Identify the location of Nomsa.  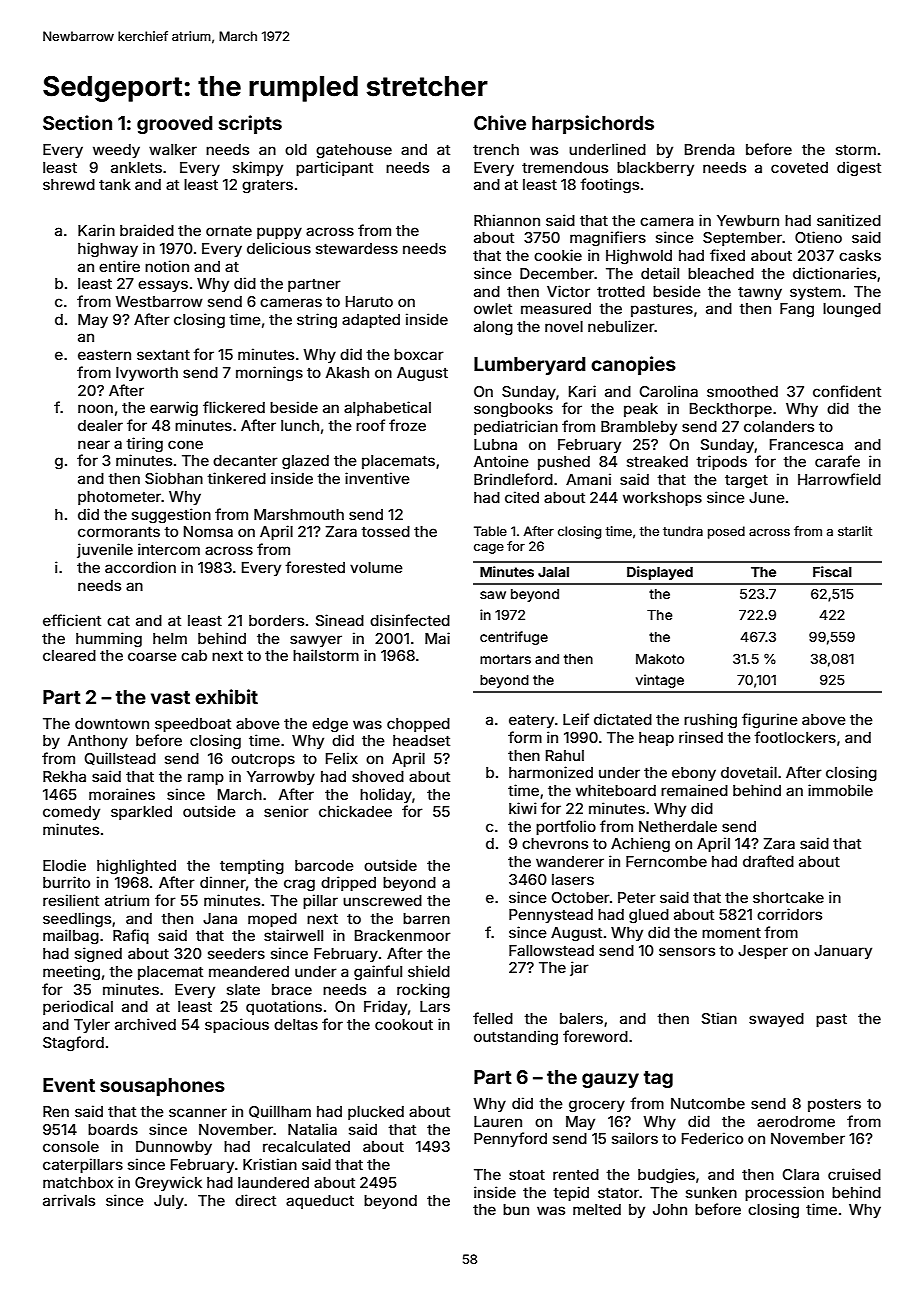
(208, 531).
